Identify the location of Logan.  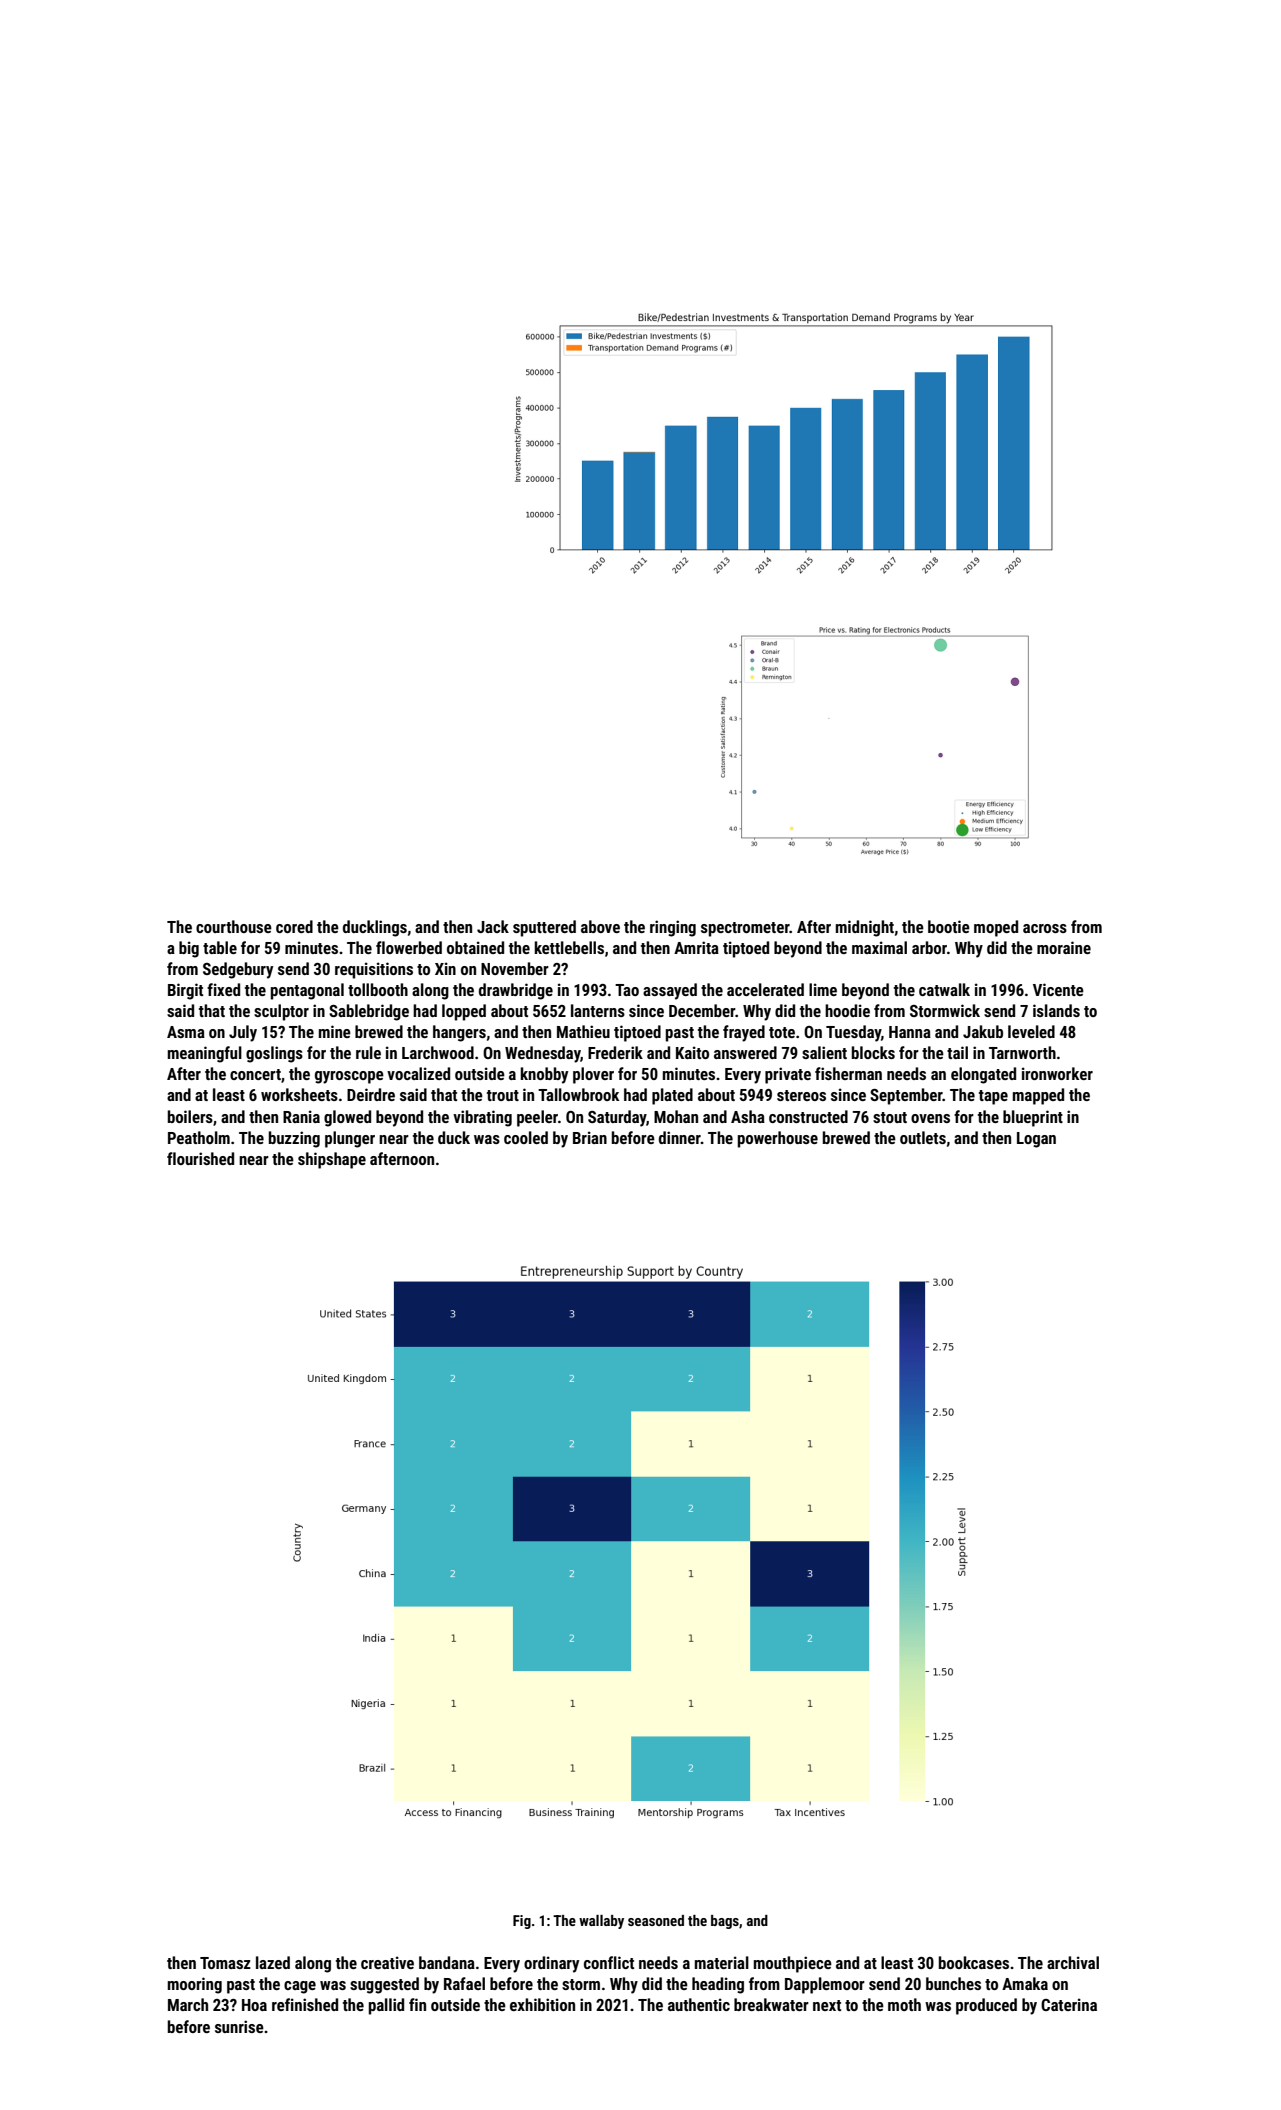
(1036, 1140).
